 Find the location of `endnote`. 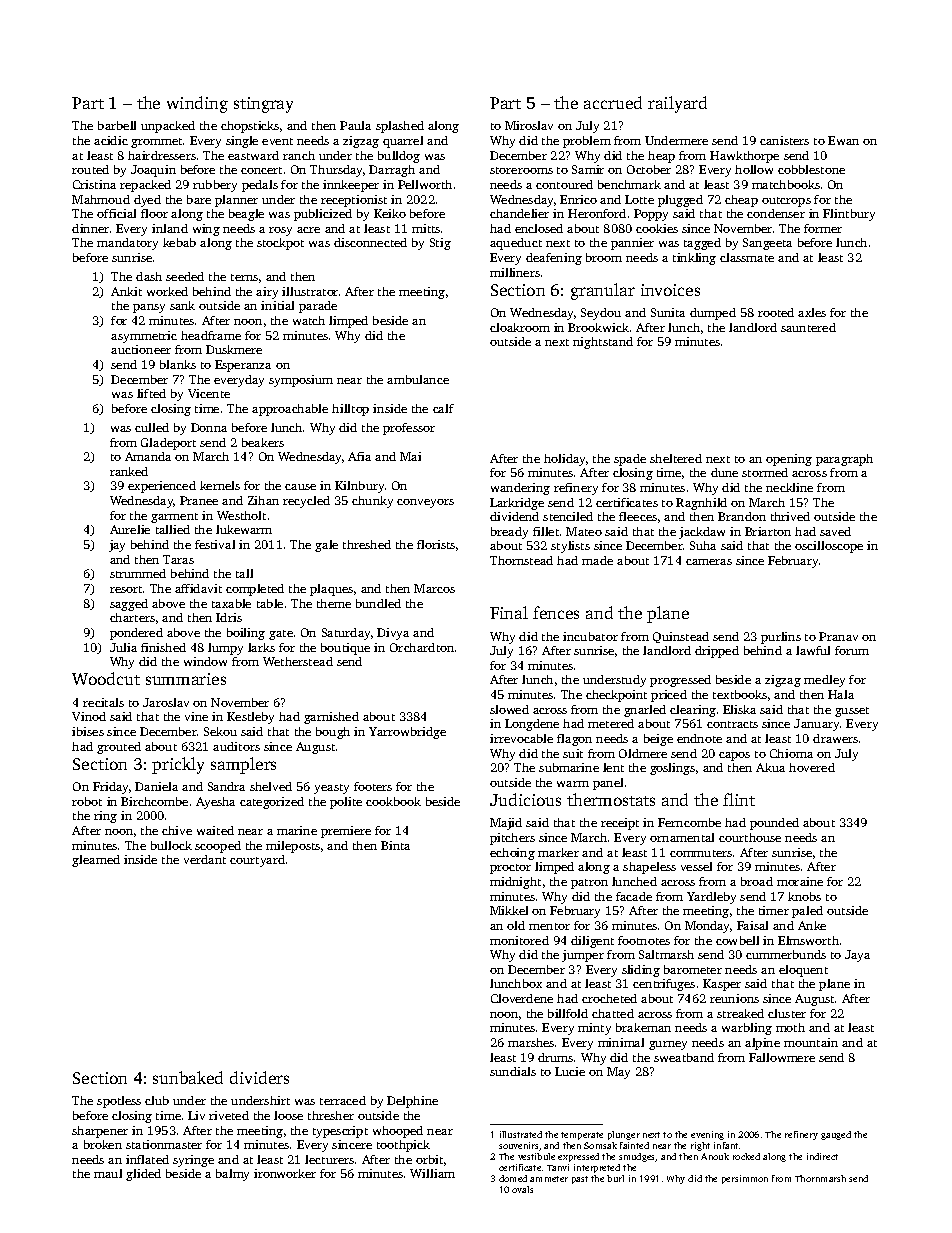

endnote is located at coordinates (699, 738).
